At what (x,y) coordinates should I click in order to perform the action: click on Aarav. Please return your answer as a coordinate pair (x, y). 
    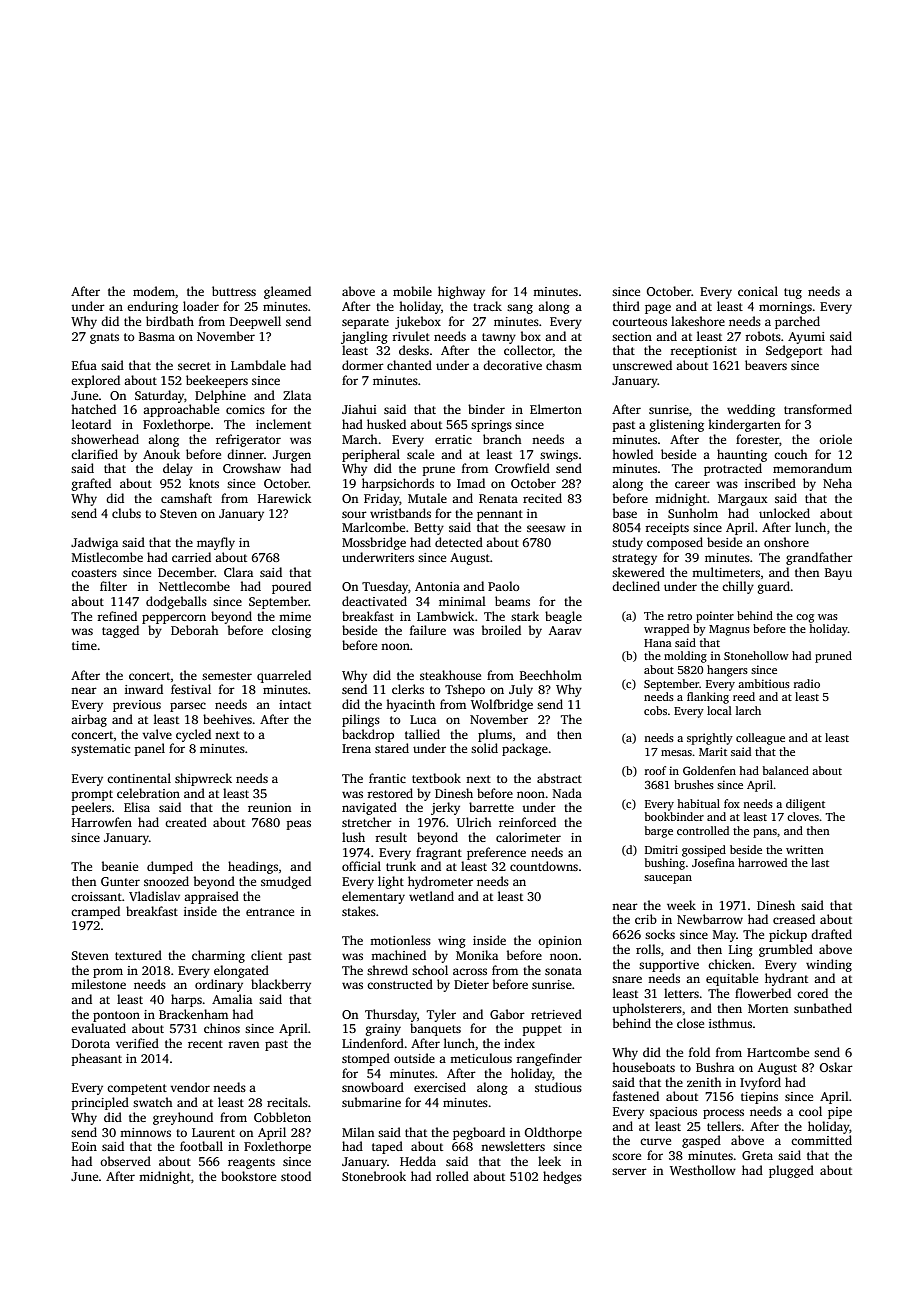
    Looking at the image, I should click on (565, 630).
